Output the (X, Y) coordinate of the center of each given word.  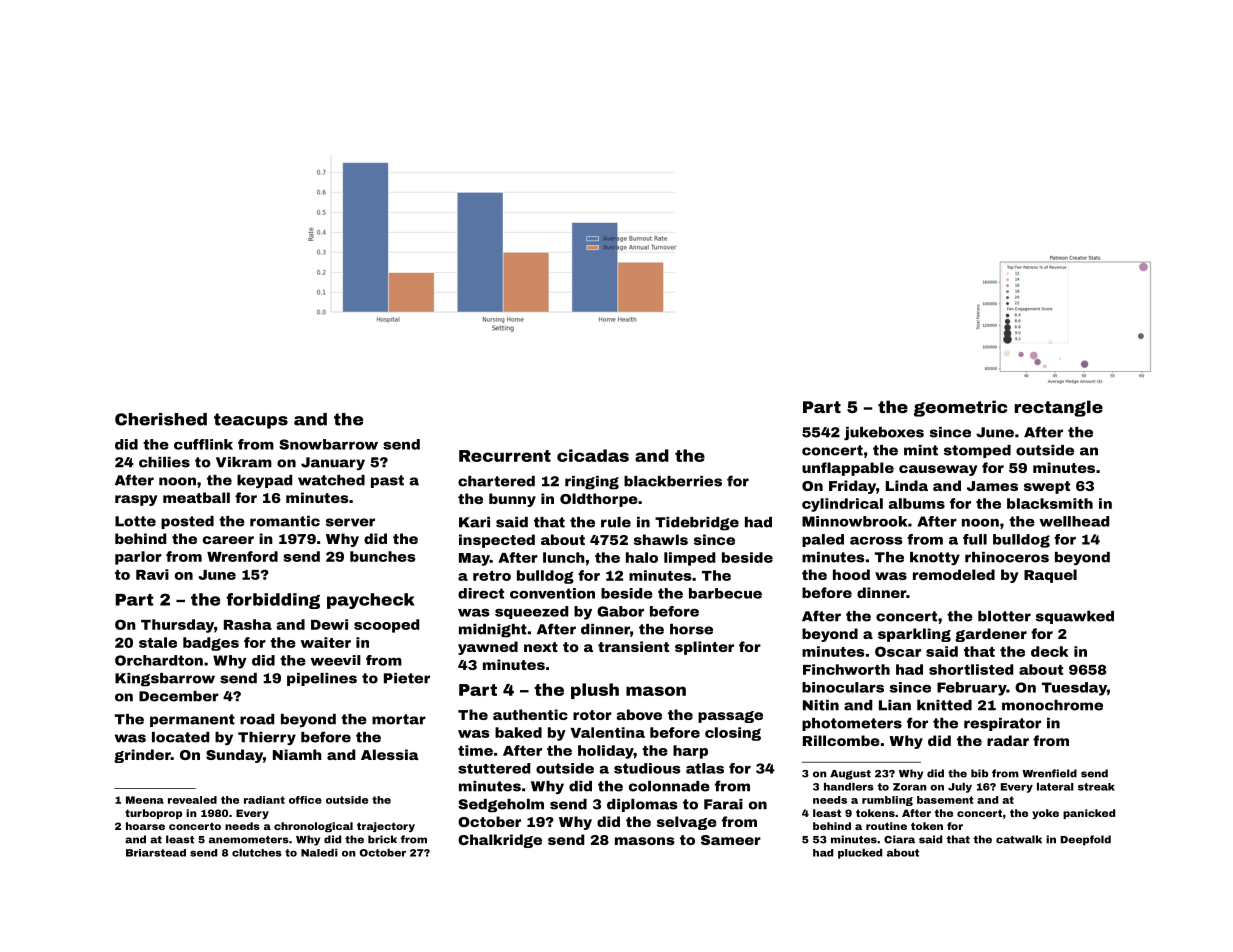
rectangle (1059, 408)
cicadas (593, 455)
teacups (251, 421)
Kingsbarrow (165, 680)
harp (690, 752)
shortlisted (971, 669)
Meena (145, 800)
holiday (606, 752)
